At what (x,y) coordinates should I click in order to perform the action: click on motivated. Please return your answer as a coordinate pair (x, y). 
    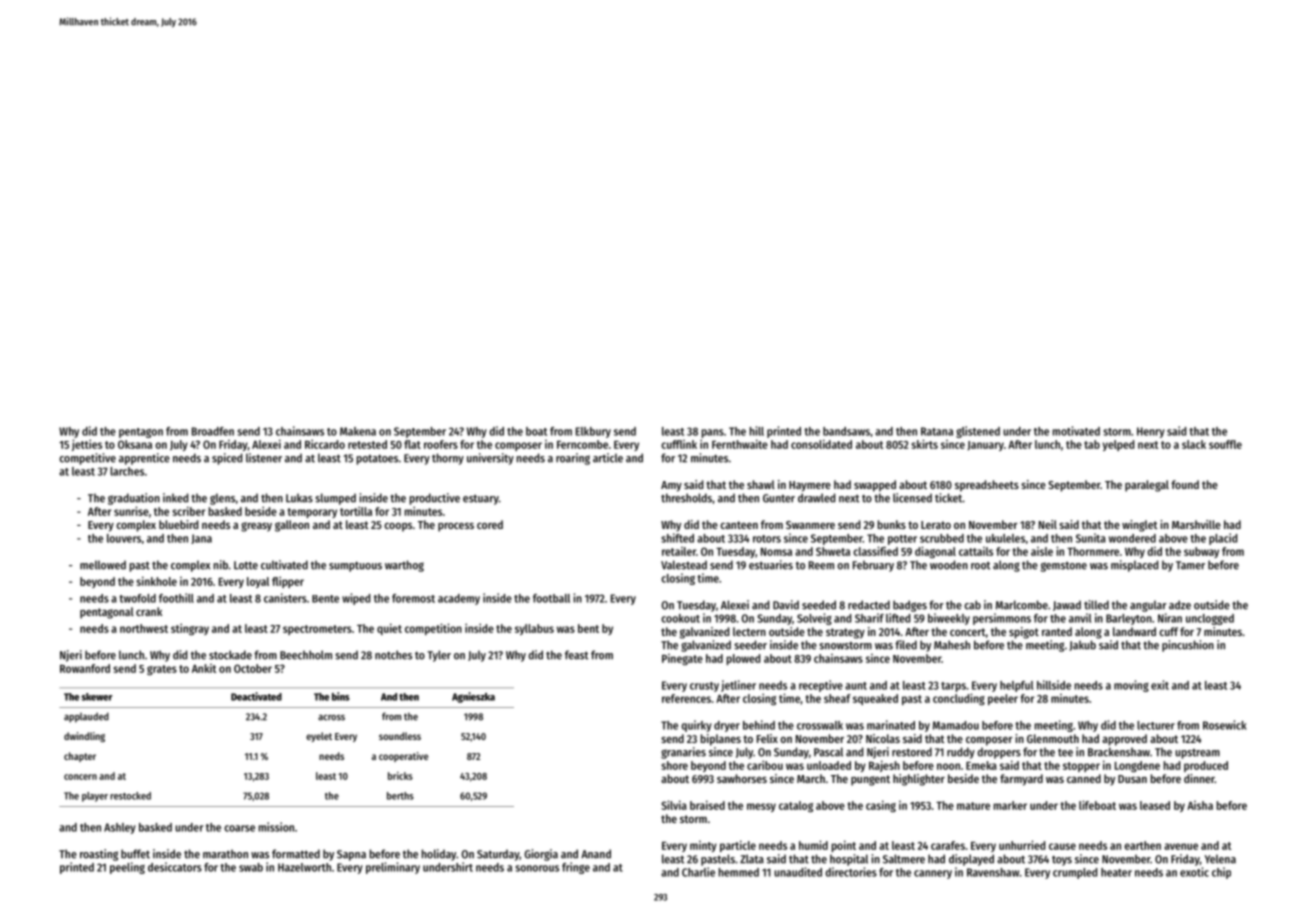
    Looking at the image, I should click on (1076, 431).
